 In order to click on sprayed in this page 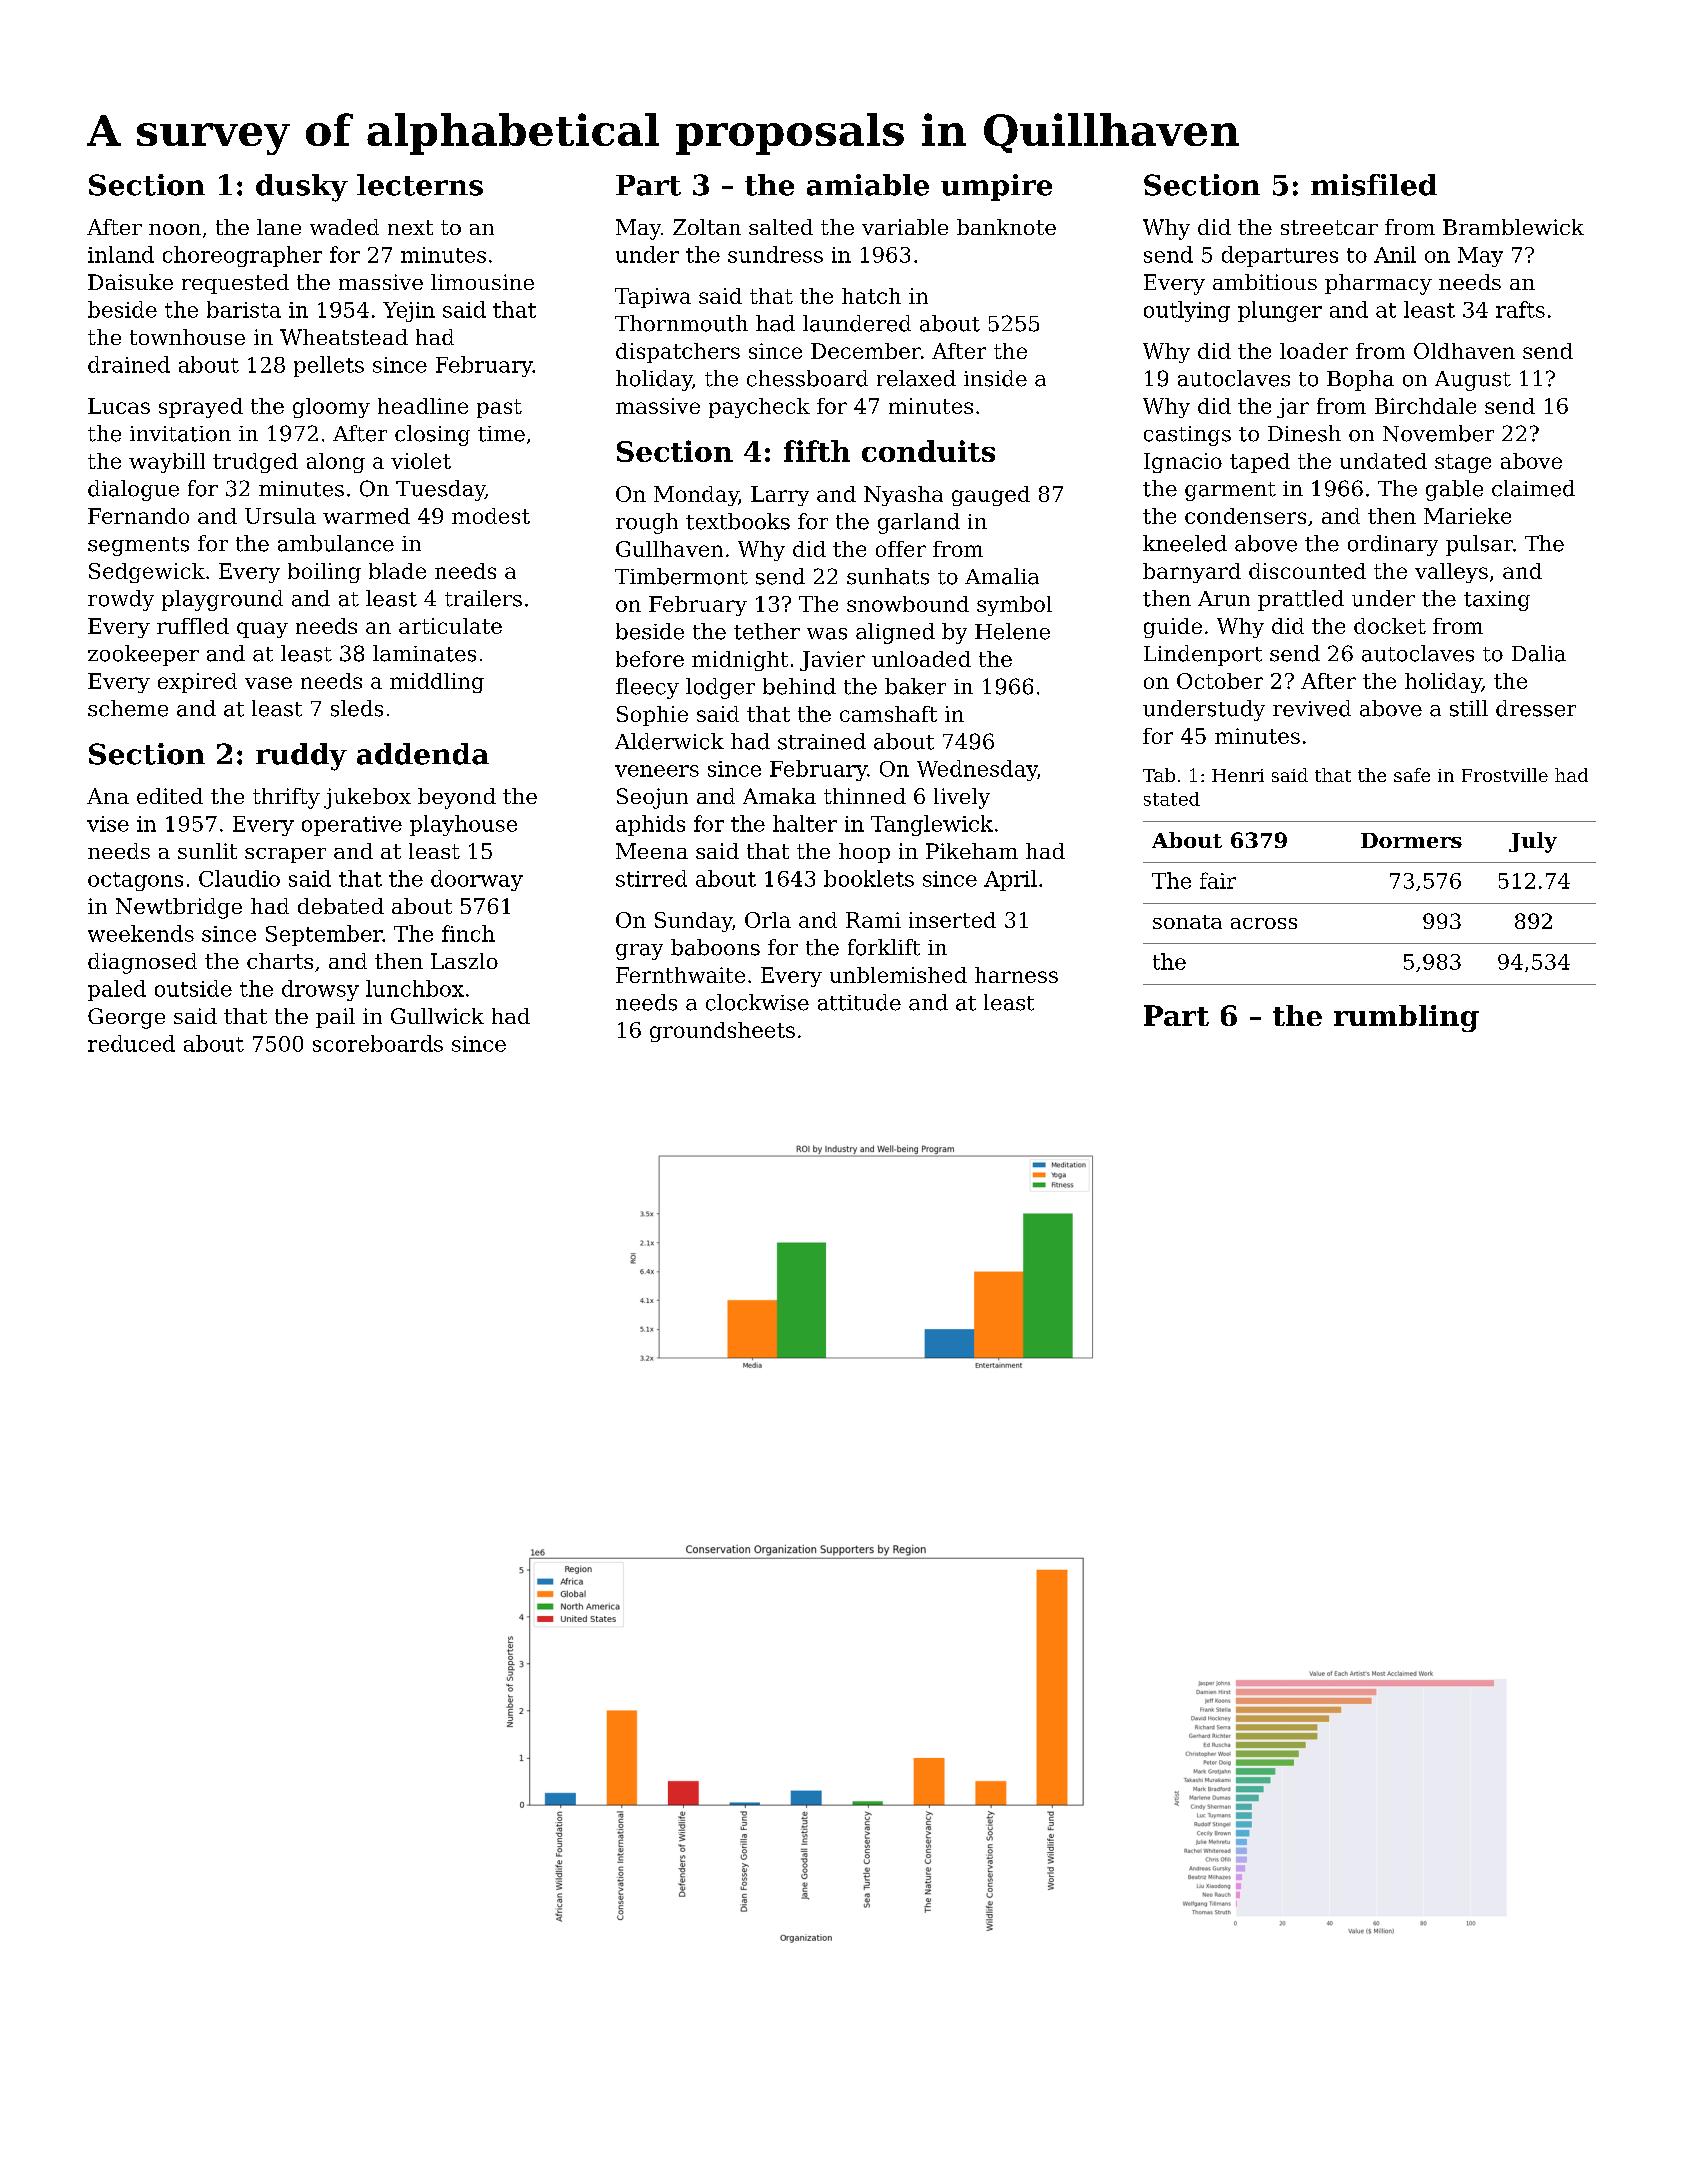, I will do `click(201, 408)`.
